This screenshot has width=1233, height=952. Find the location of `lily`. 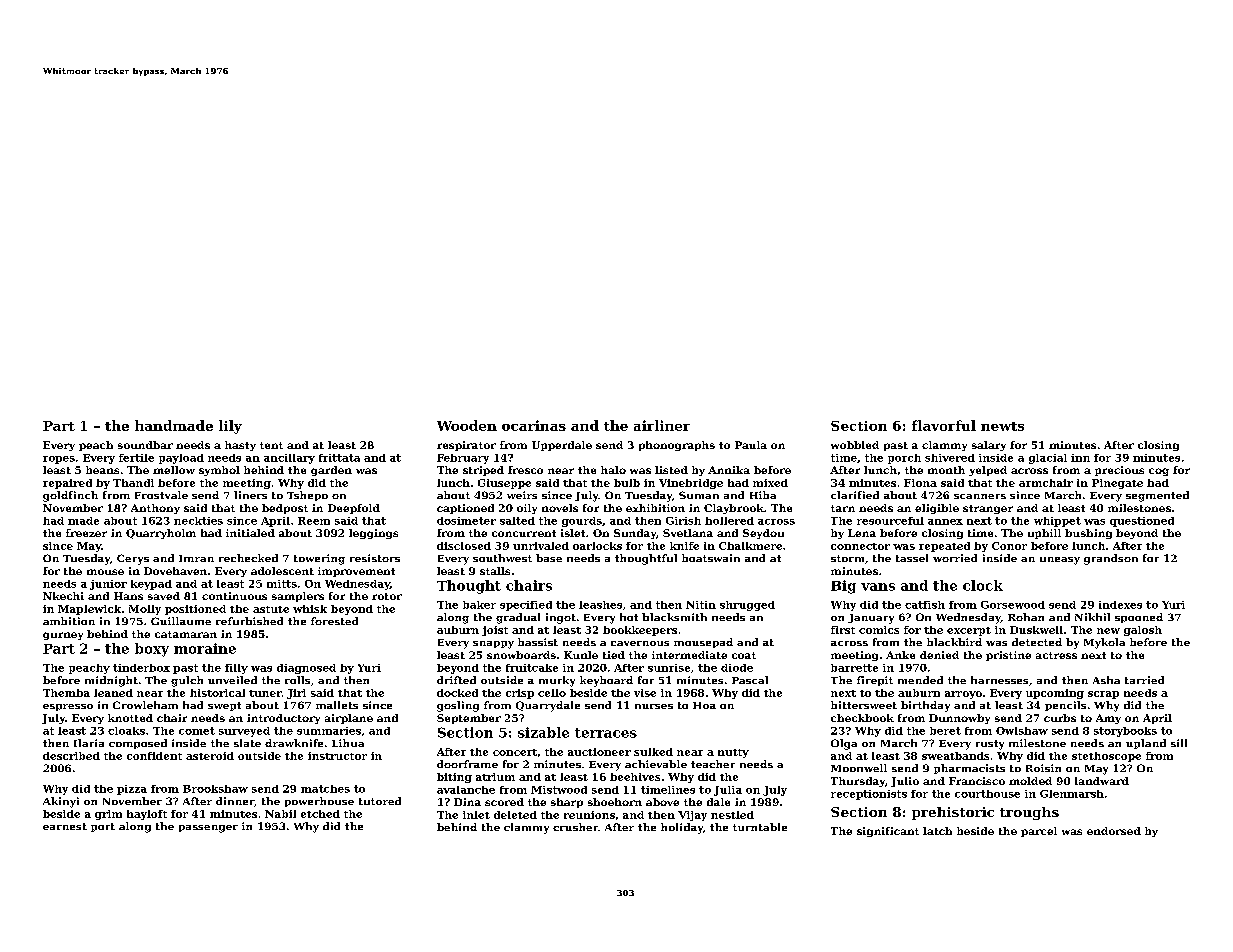

lily is located at coordinates (230, 427).
